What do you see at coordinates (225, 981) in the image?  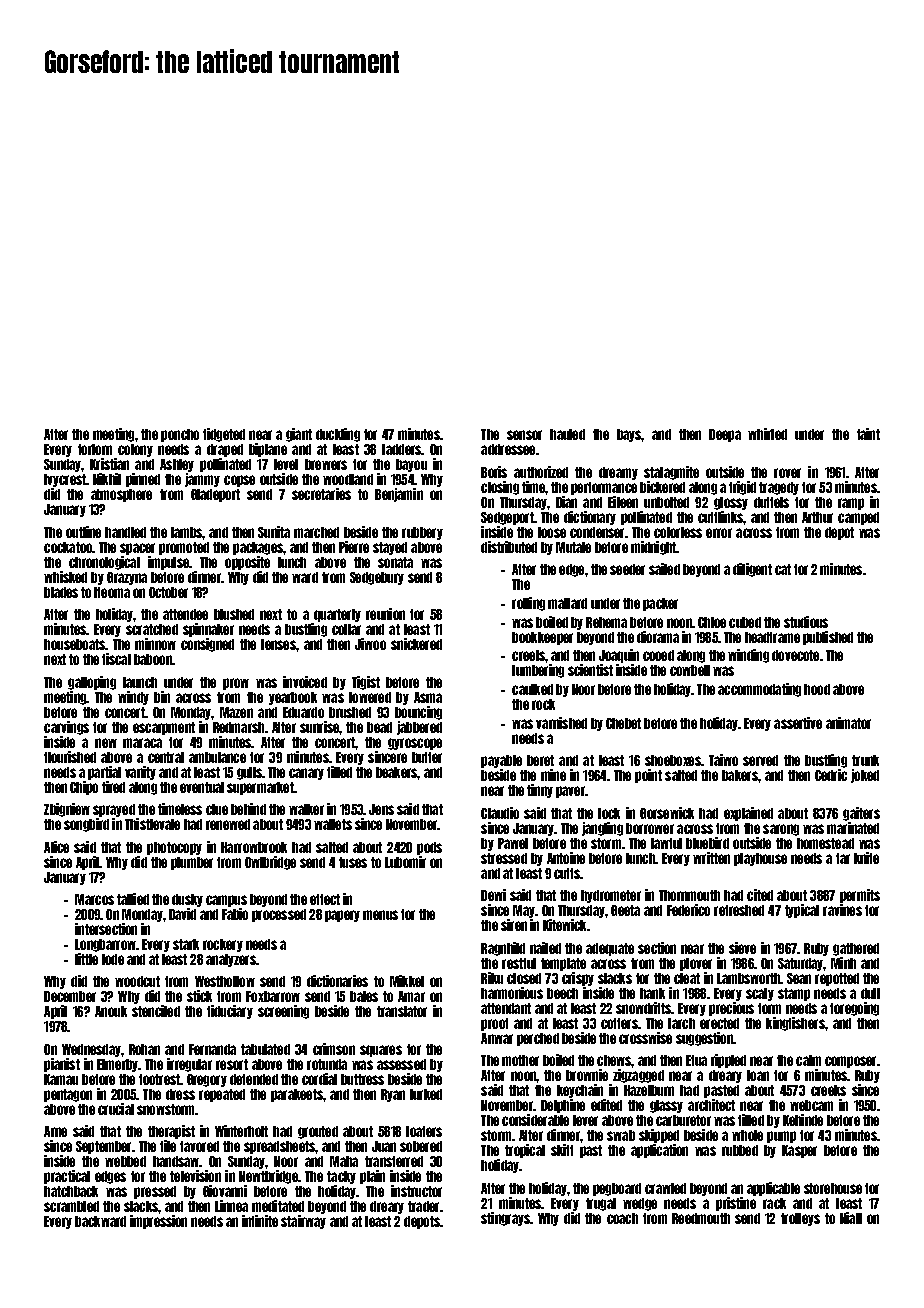 I see `Westhollow` at bounding box center [225, 981].
